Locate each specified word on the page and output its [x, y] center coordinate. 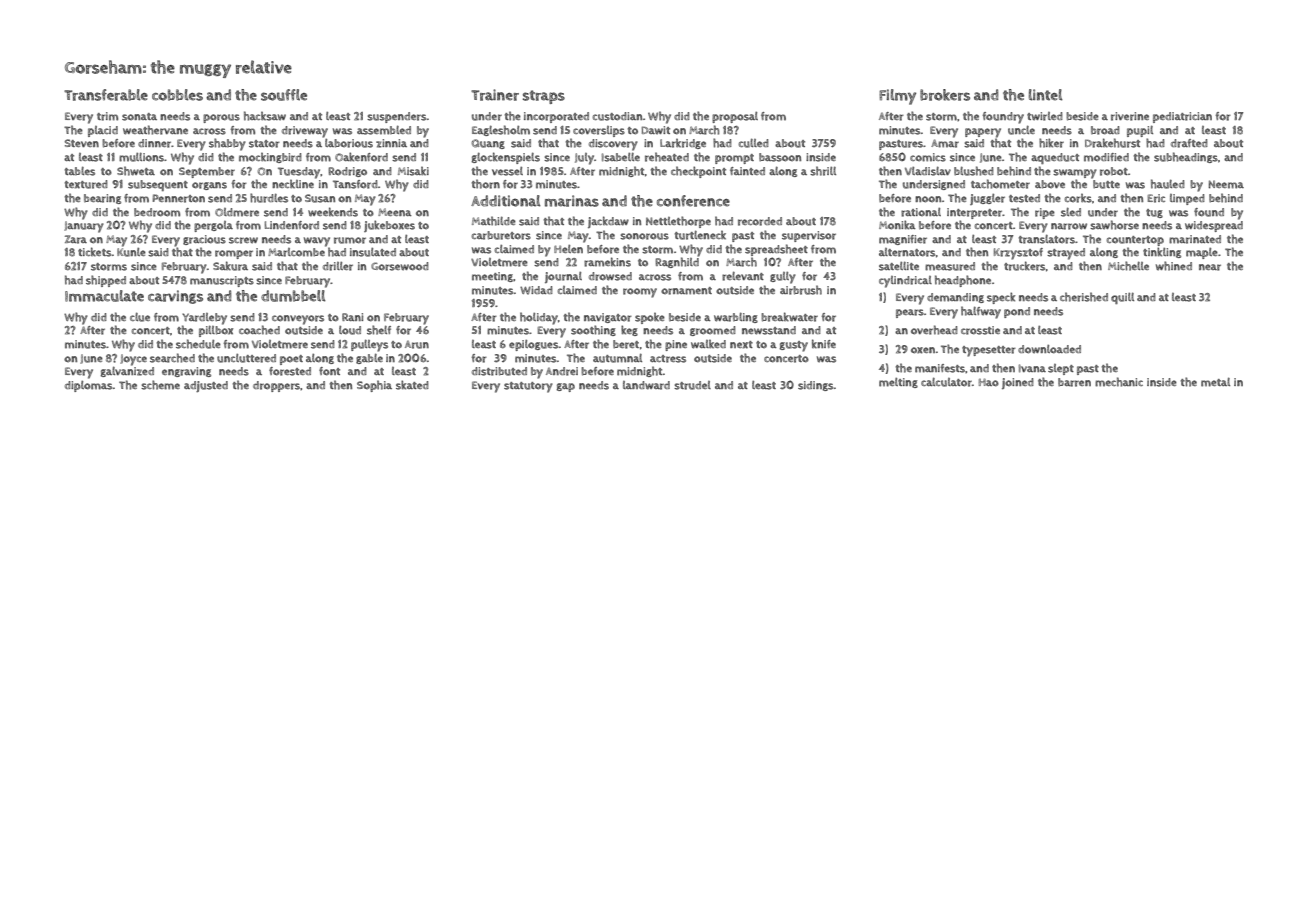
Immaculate [104, 296]
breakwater [789, 317]
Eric [1156, 198]
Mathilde [494, 221]
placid [103, 131]
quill [1122, 298]
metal [1215, 382]
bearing [102, 199]
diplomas [89, 386]
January [84, 227]
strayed [1066, 254]
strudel [692, 385]
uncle [1021, 130]
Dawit [656, 130]
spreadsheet [776, 250]
